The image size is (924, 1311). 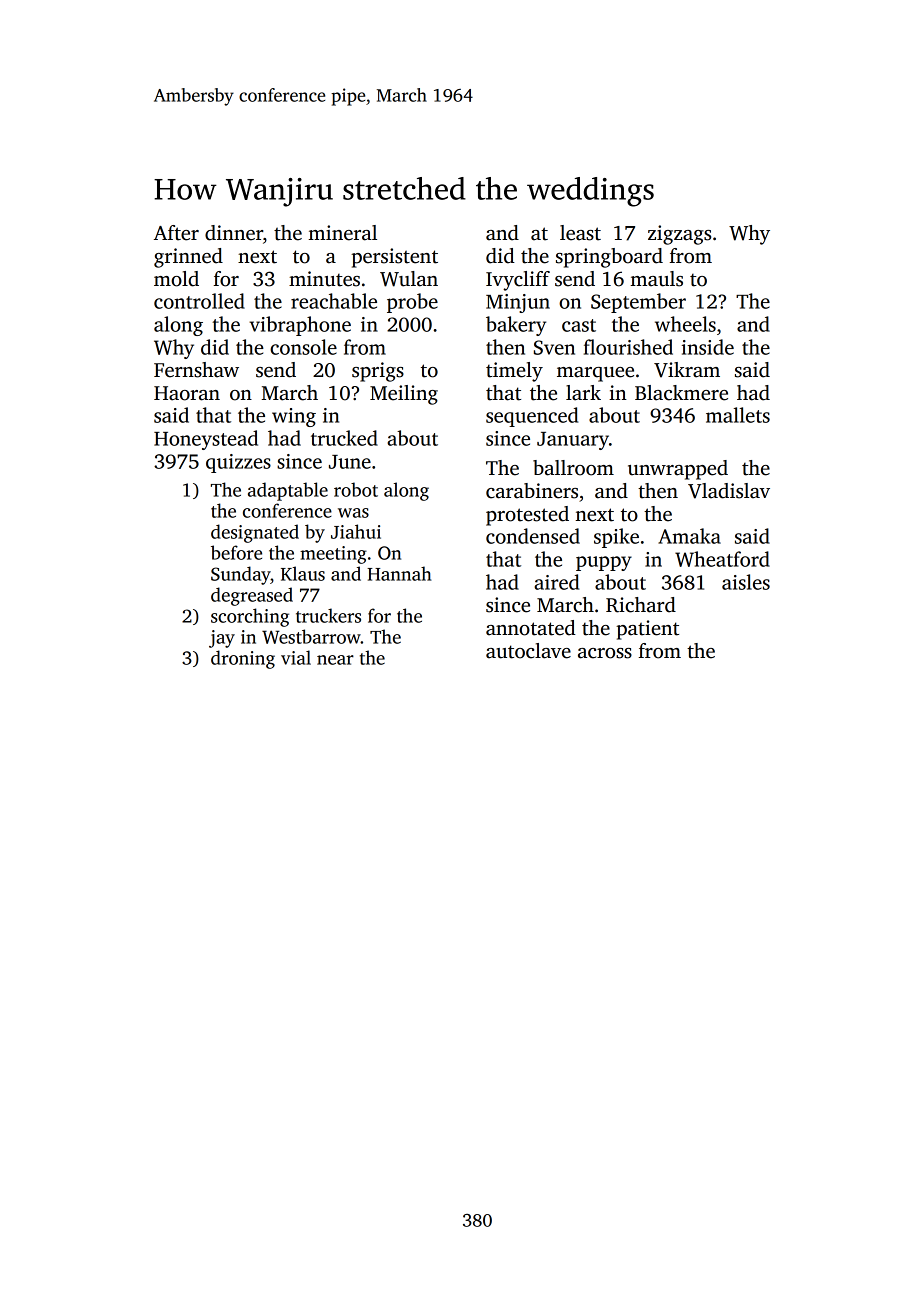 I want to click on mineral, so click(x=342, y=233).
